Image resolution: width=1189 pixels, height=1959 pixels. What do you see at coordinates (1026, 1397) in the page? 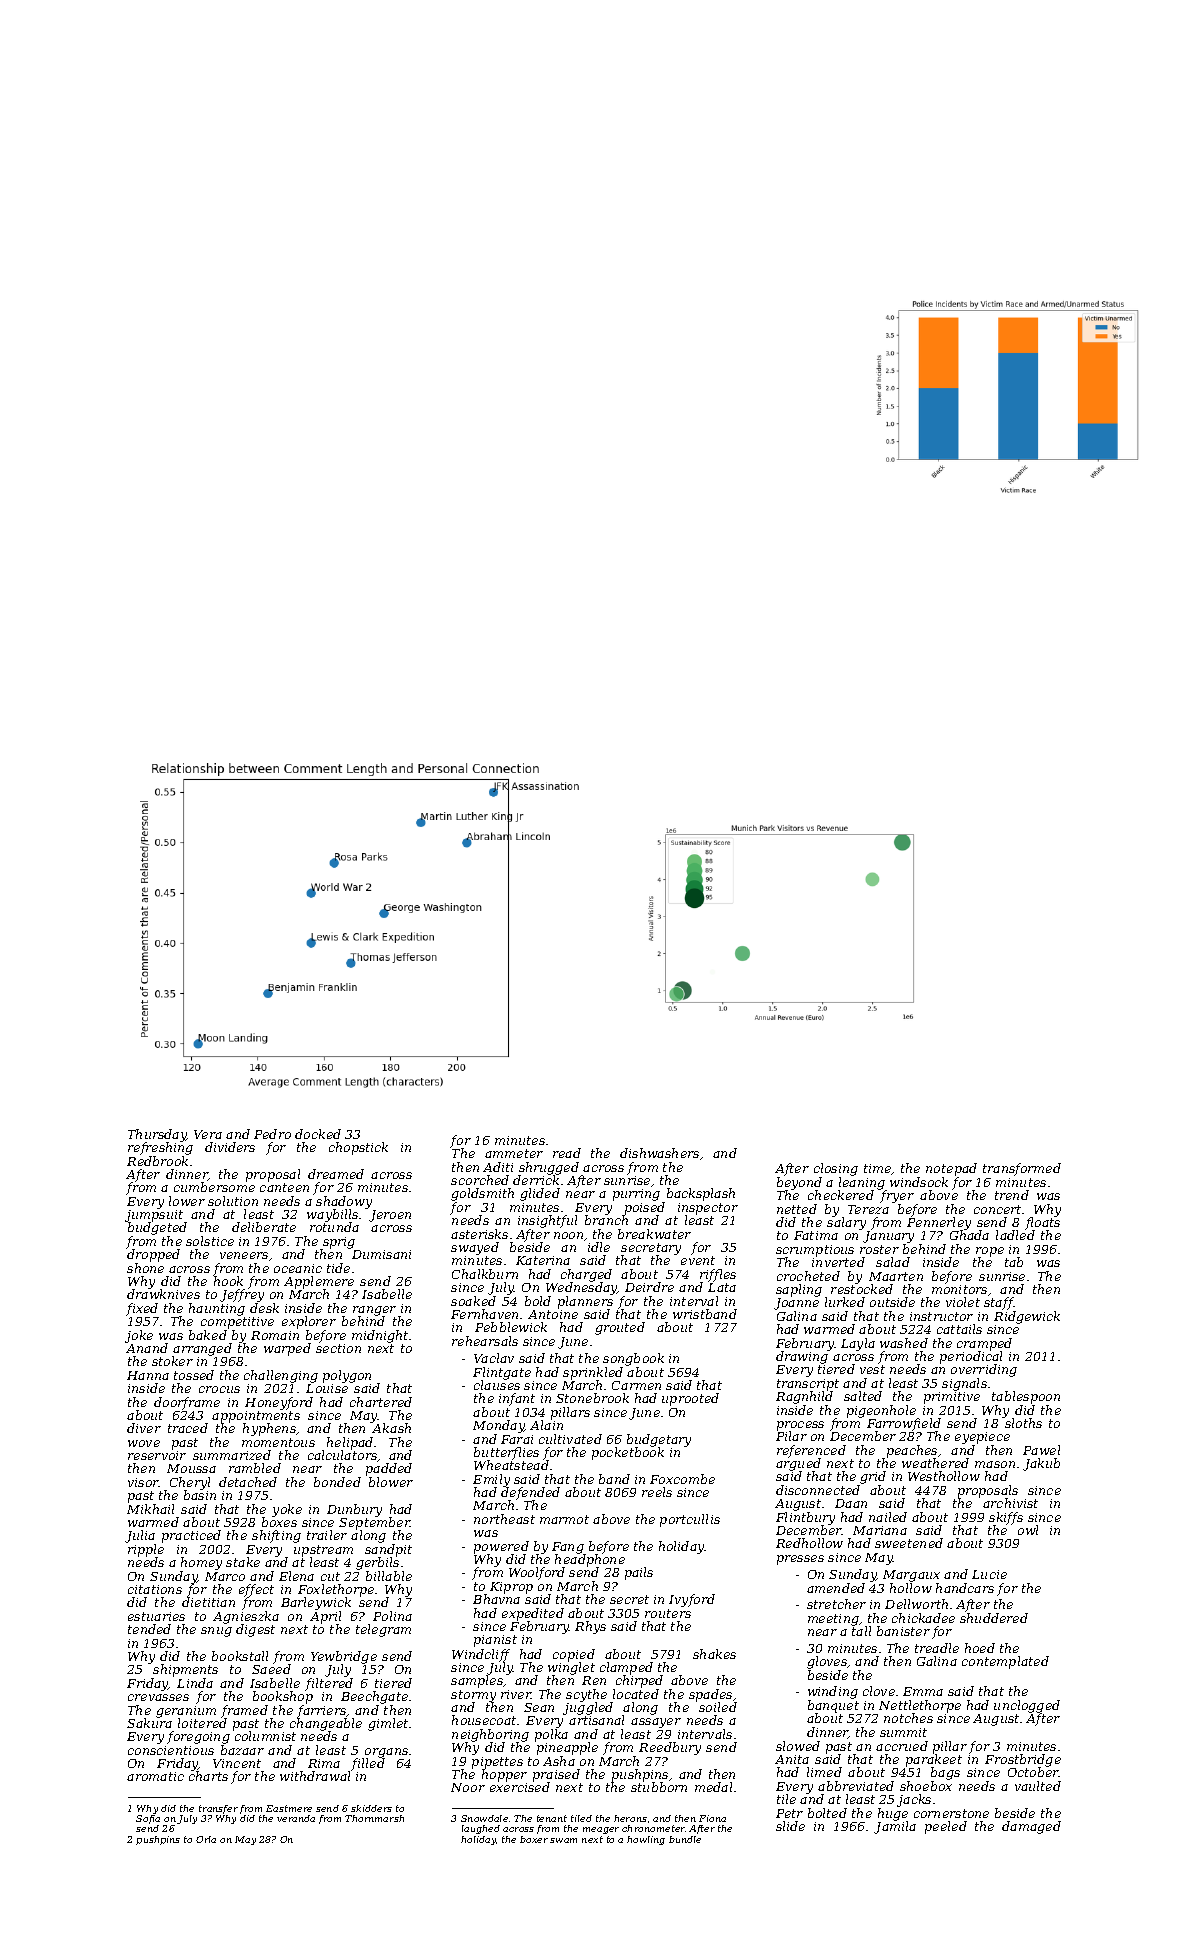
I see `tablespoon` at bounding box center [1026, 1397].
